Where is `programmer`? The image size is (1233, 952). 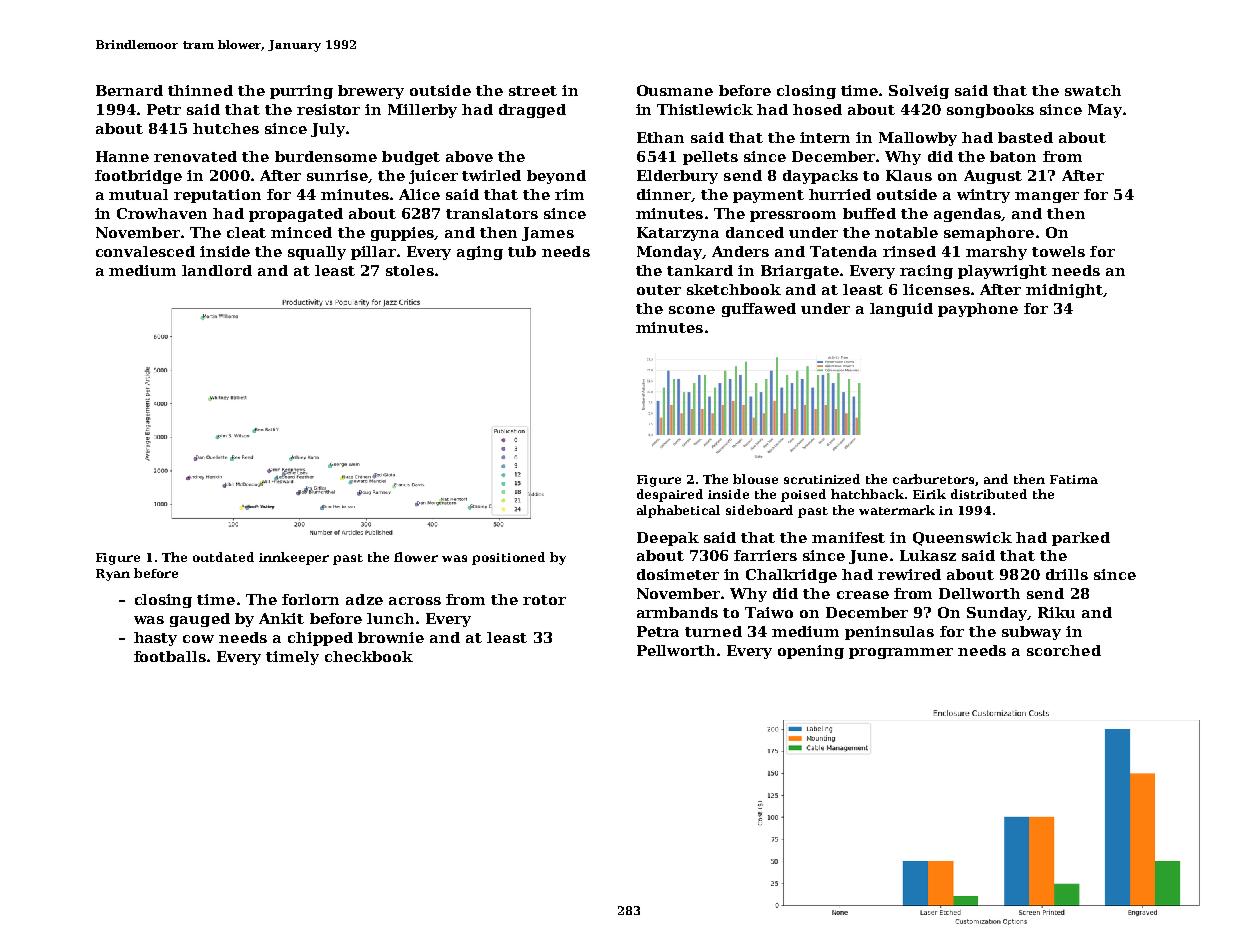 programmer is located at coordinates (901, 653).
